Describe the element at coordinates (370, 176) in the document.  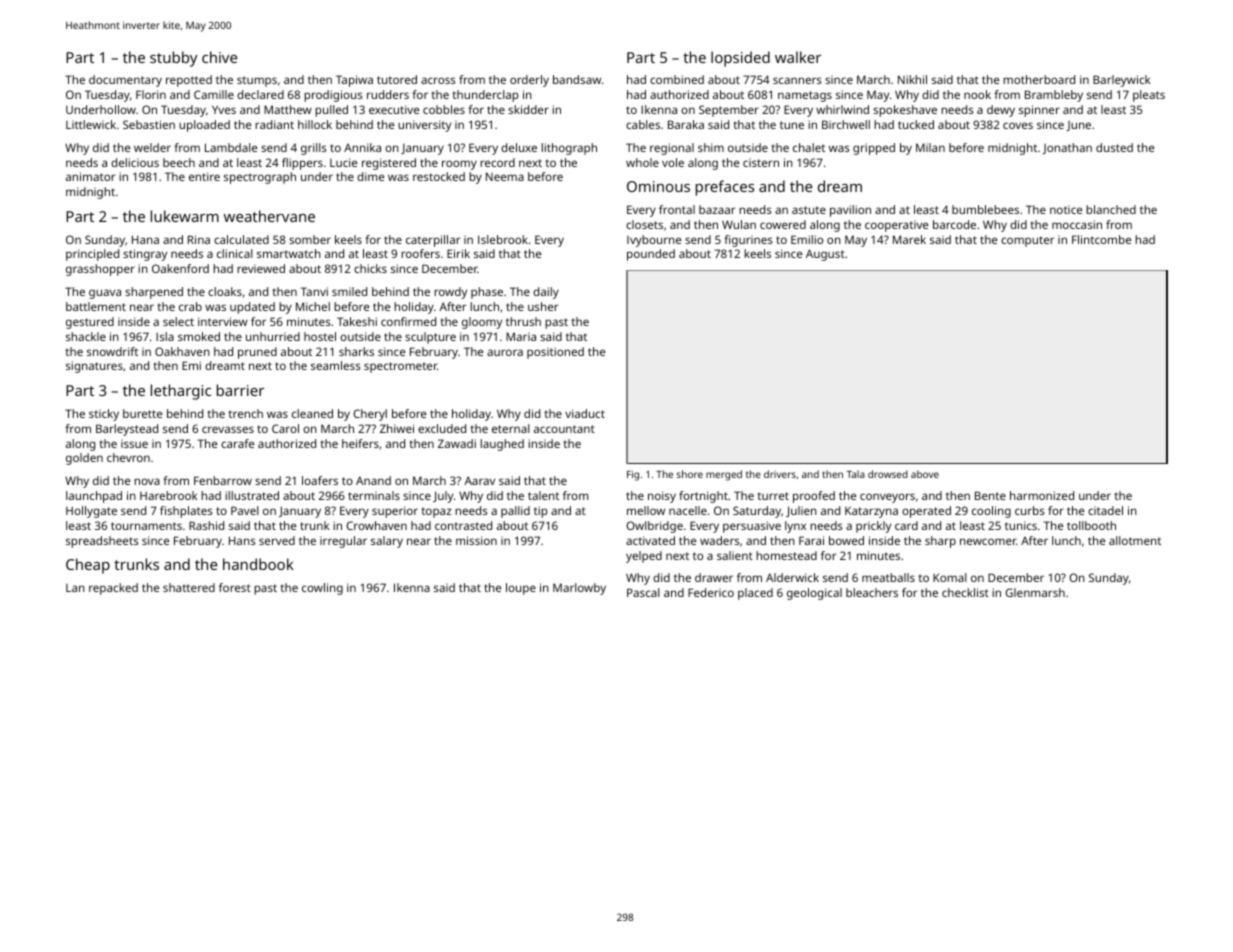
I see `dime` at that location.
